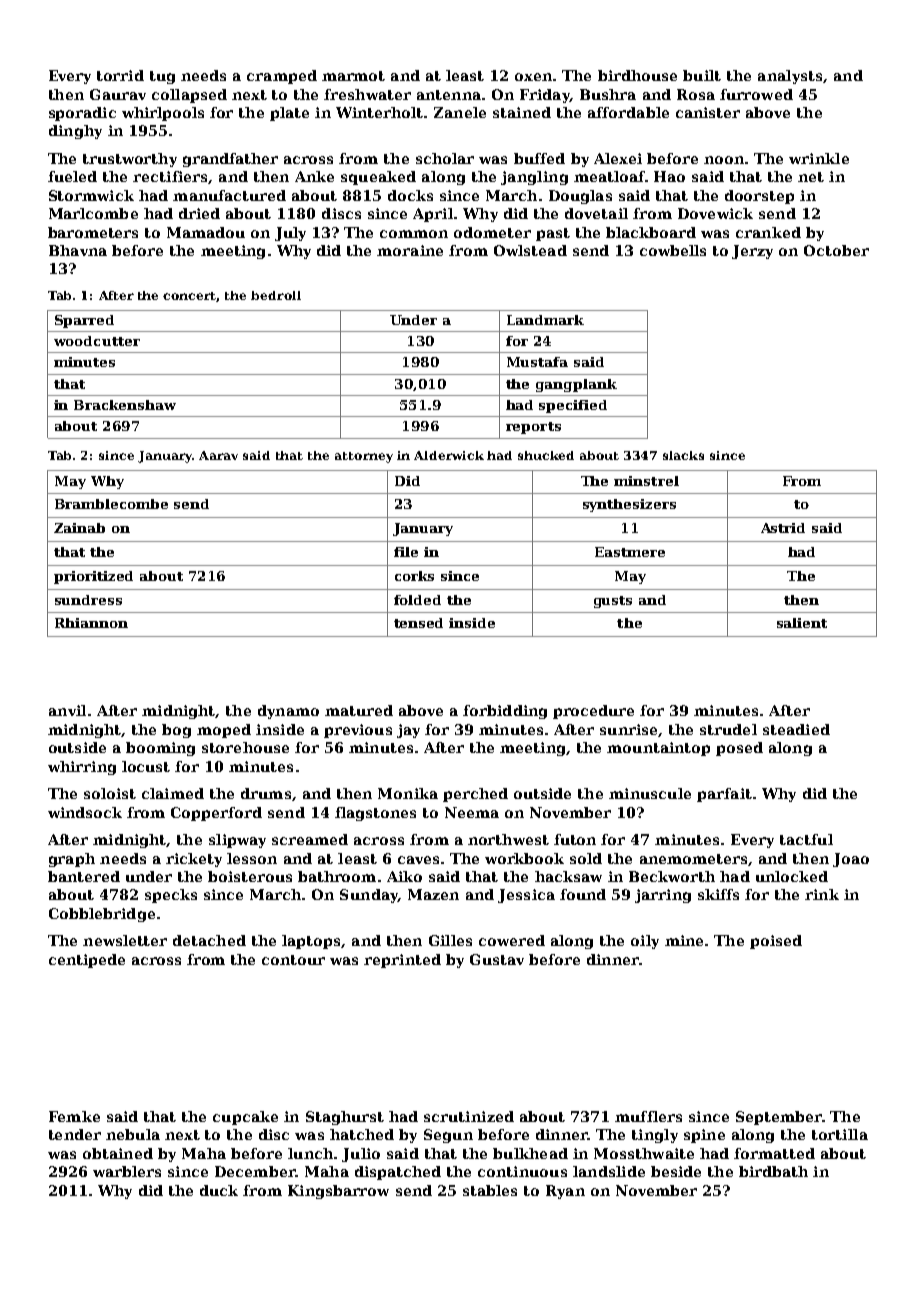 The image size is (924, 1308). I want to click on Alderwick, so click(449, 455).
